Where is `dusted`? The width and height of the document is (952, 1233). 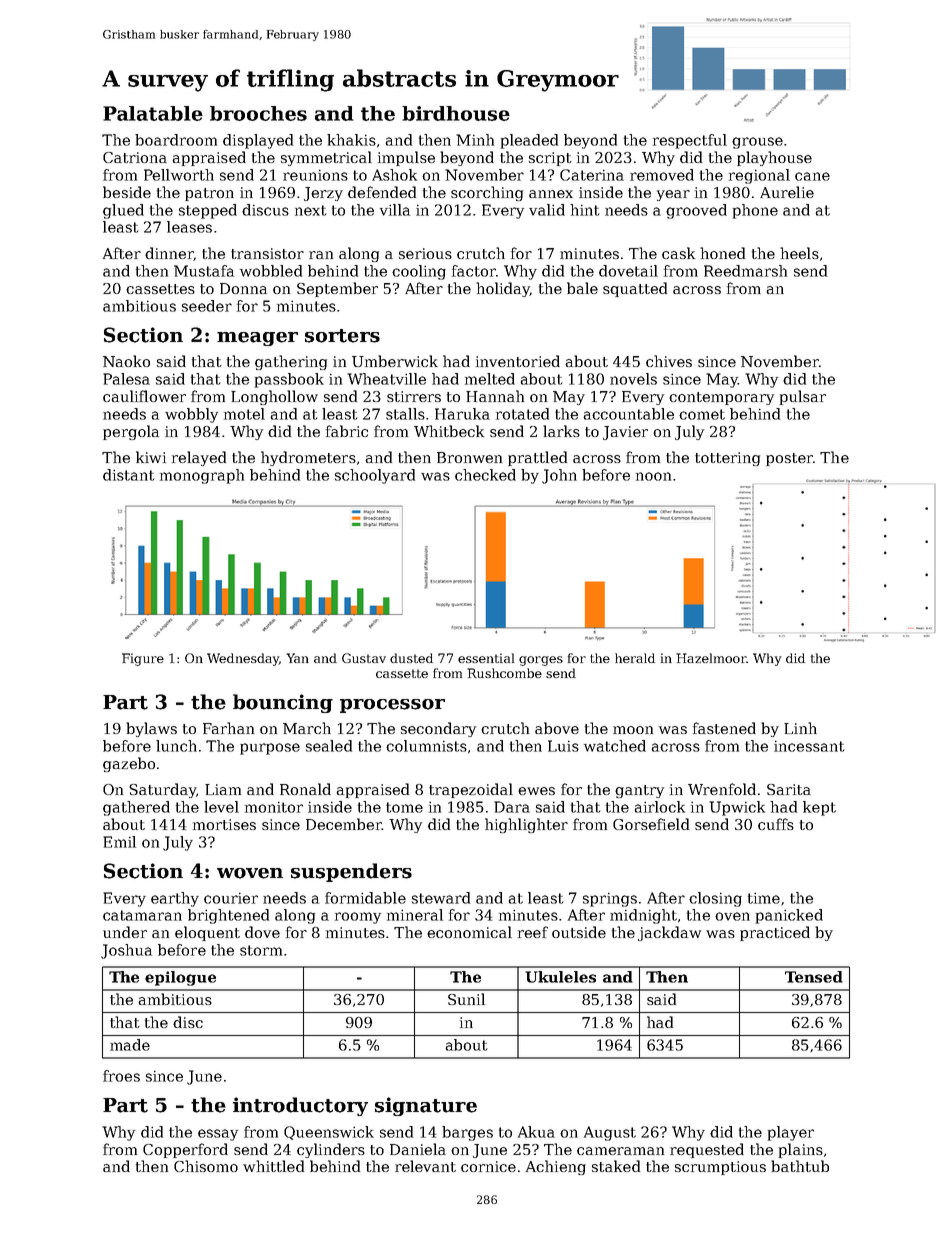
dusted is located at coordinates (411, 658).
